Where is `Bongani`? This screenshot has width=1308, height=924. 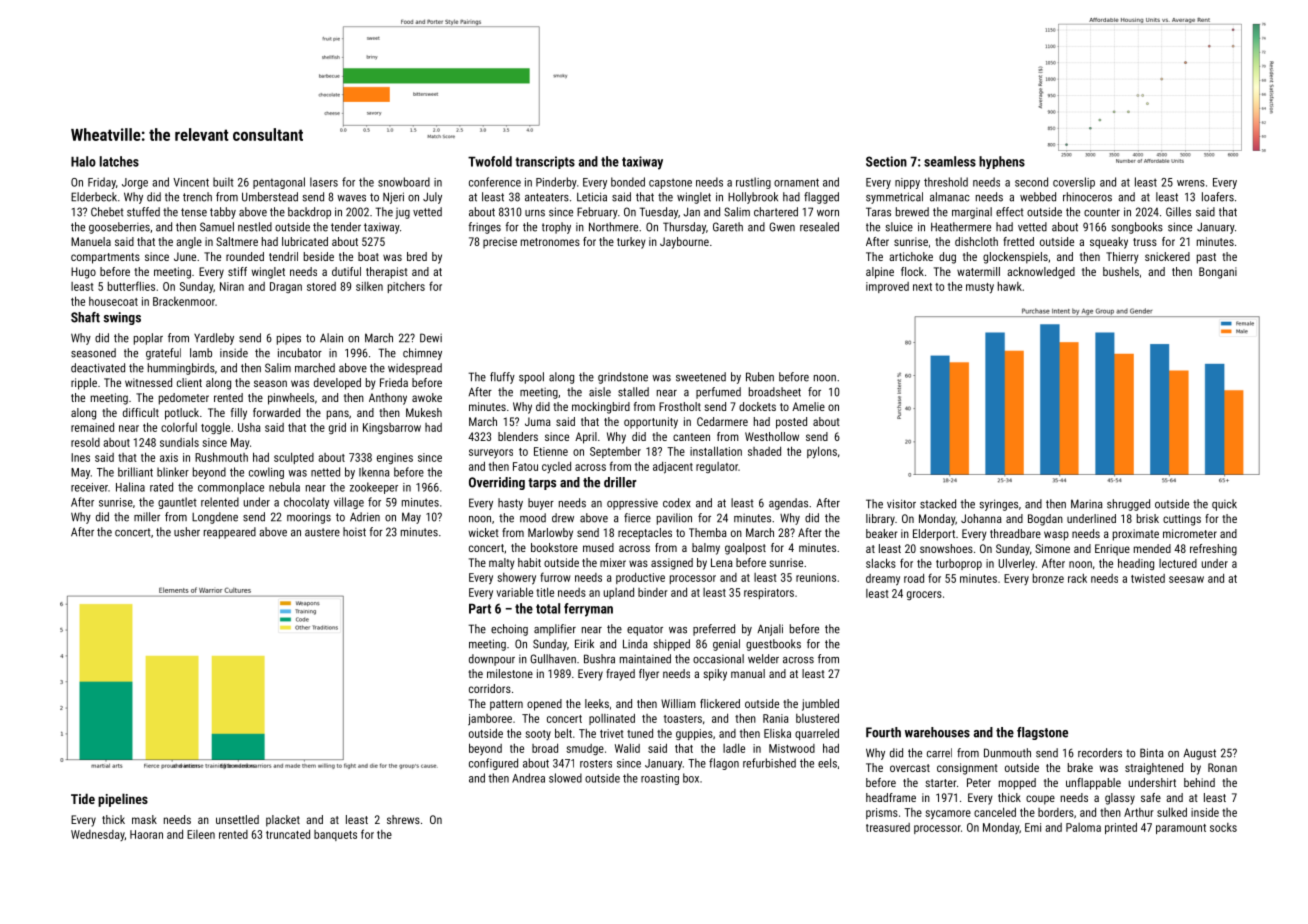
Bongani is located at coordinates (1218, 273).
